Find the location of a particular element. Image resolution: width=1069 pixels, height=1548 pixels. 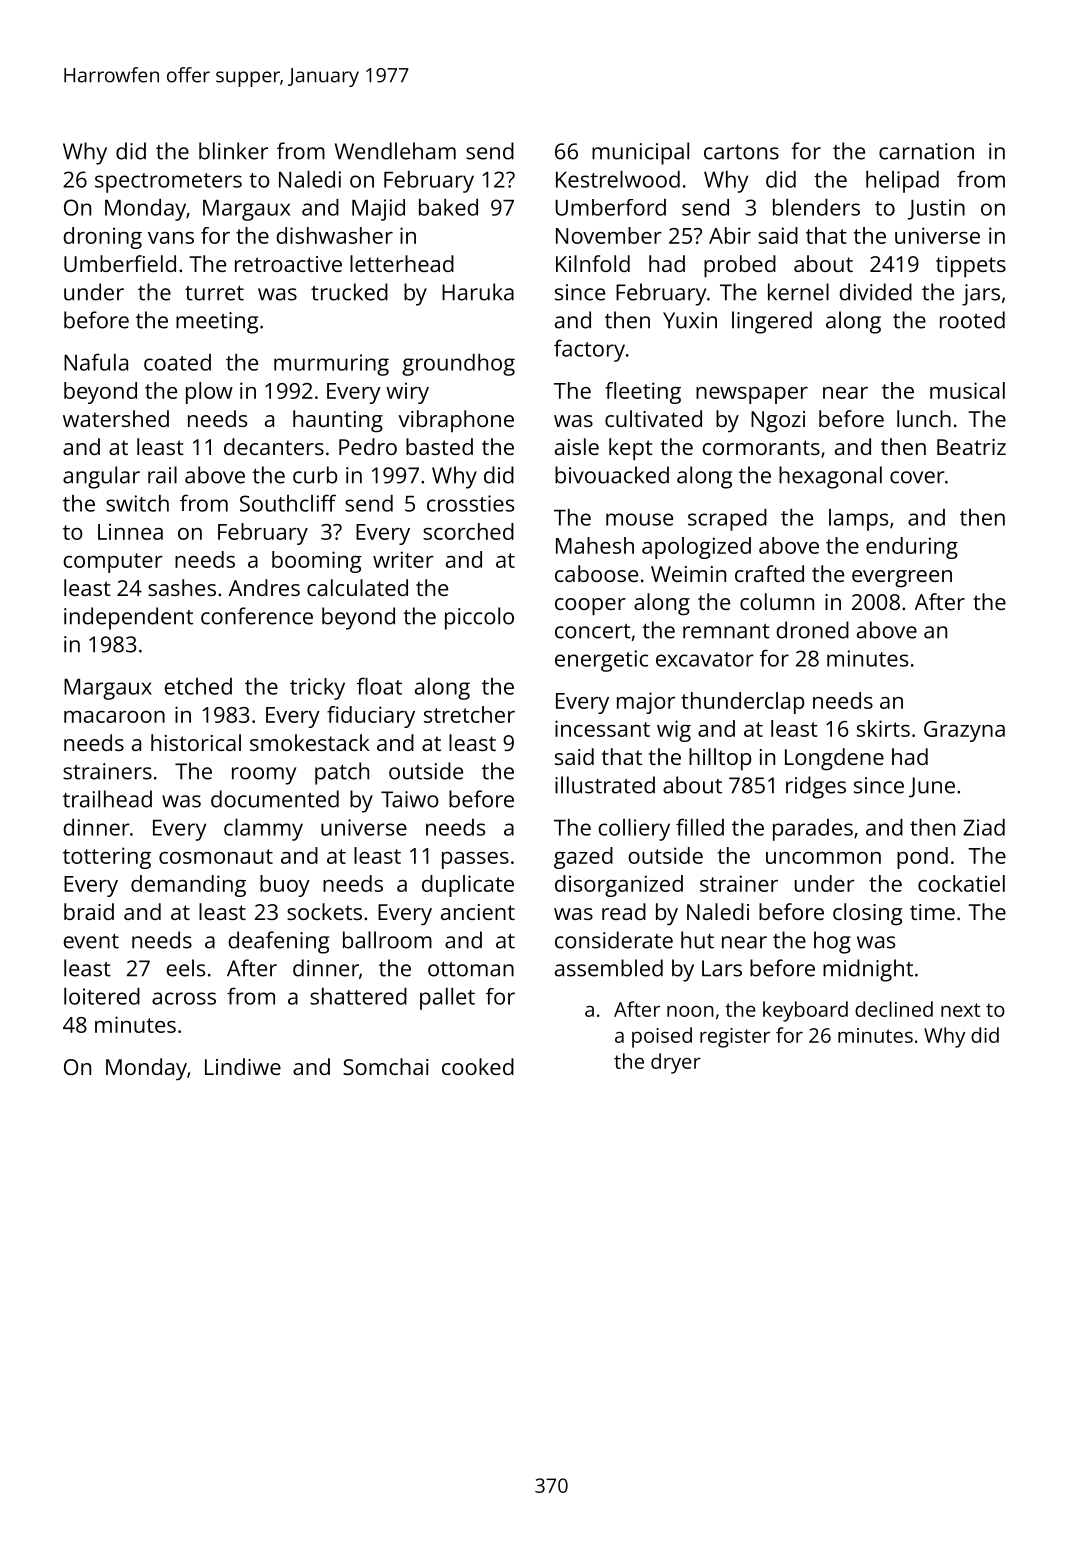

lamps is located at coordinates (858, 520).
